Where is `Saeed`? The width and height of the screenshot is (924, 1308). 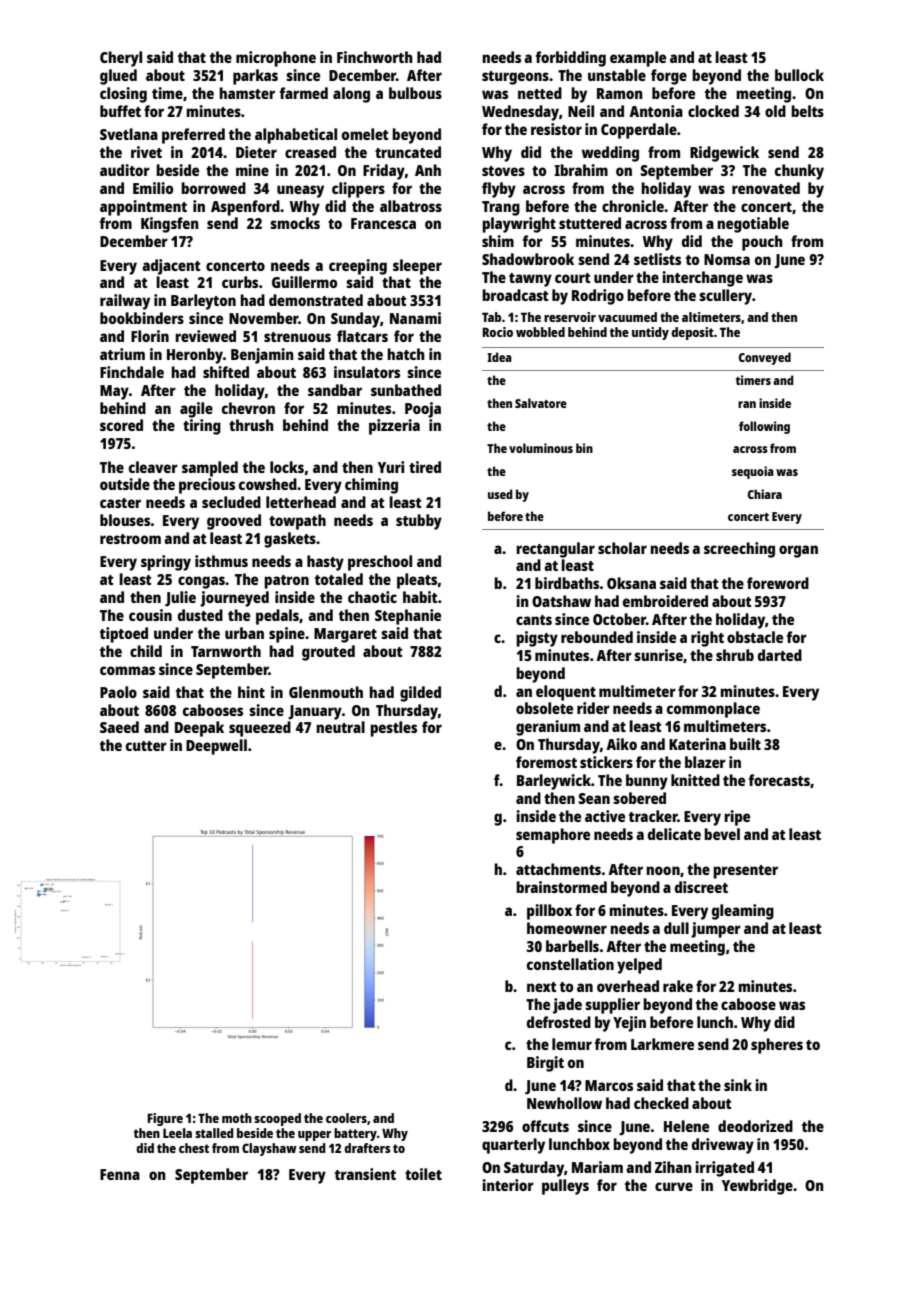 Saeed is located at coordinates (119, 727).
